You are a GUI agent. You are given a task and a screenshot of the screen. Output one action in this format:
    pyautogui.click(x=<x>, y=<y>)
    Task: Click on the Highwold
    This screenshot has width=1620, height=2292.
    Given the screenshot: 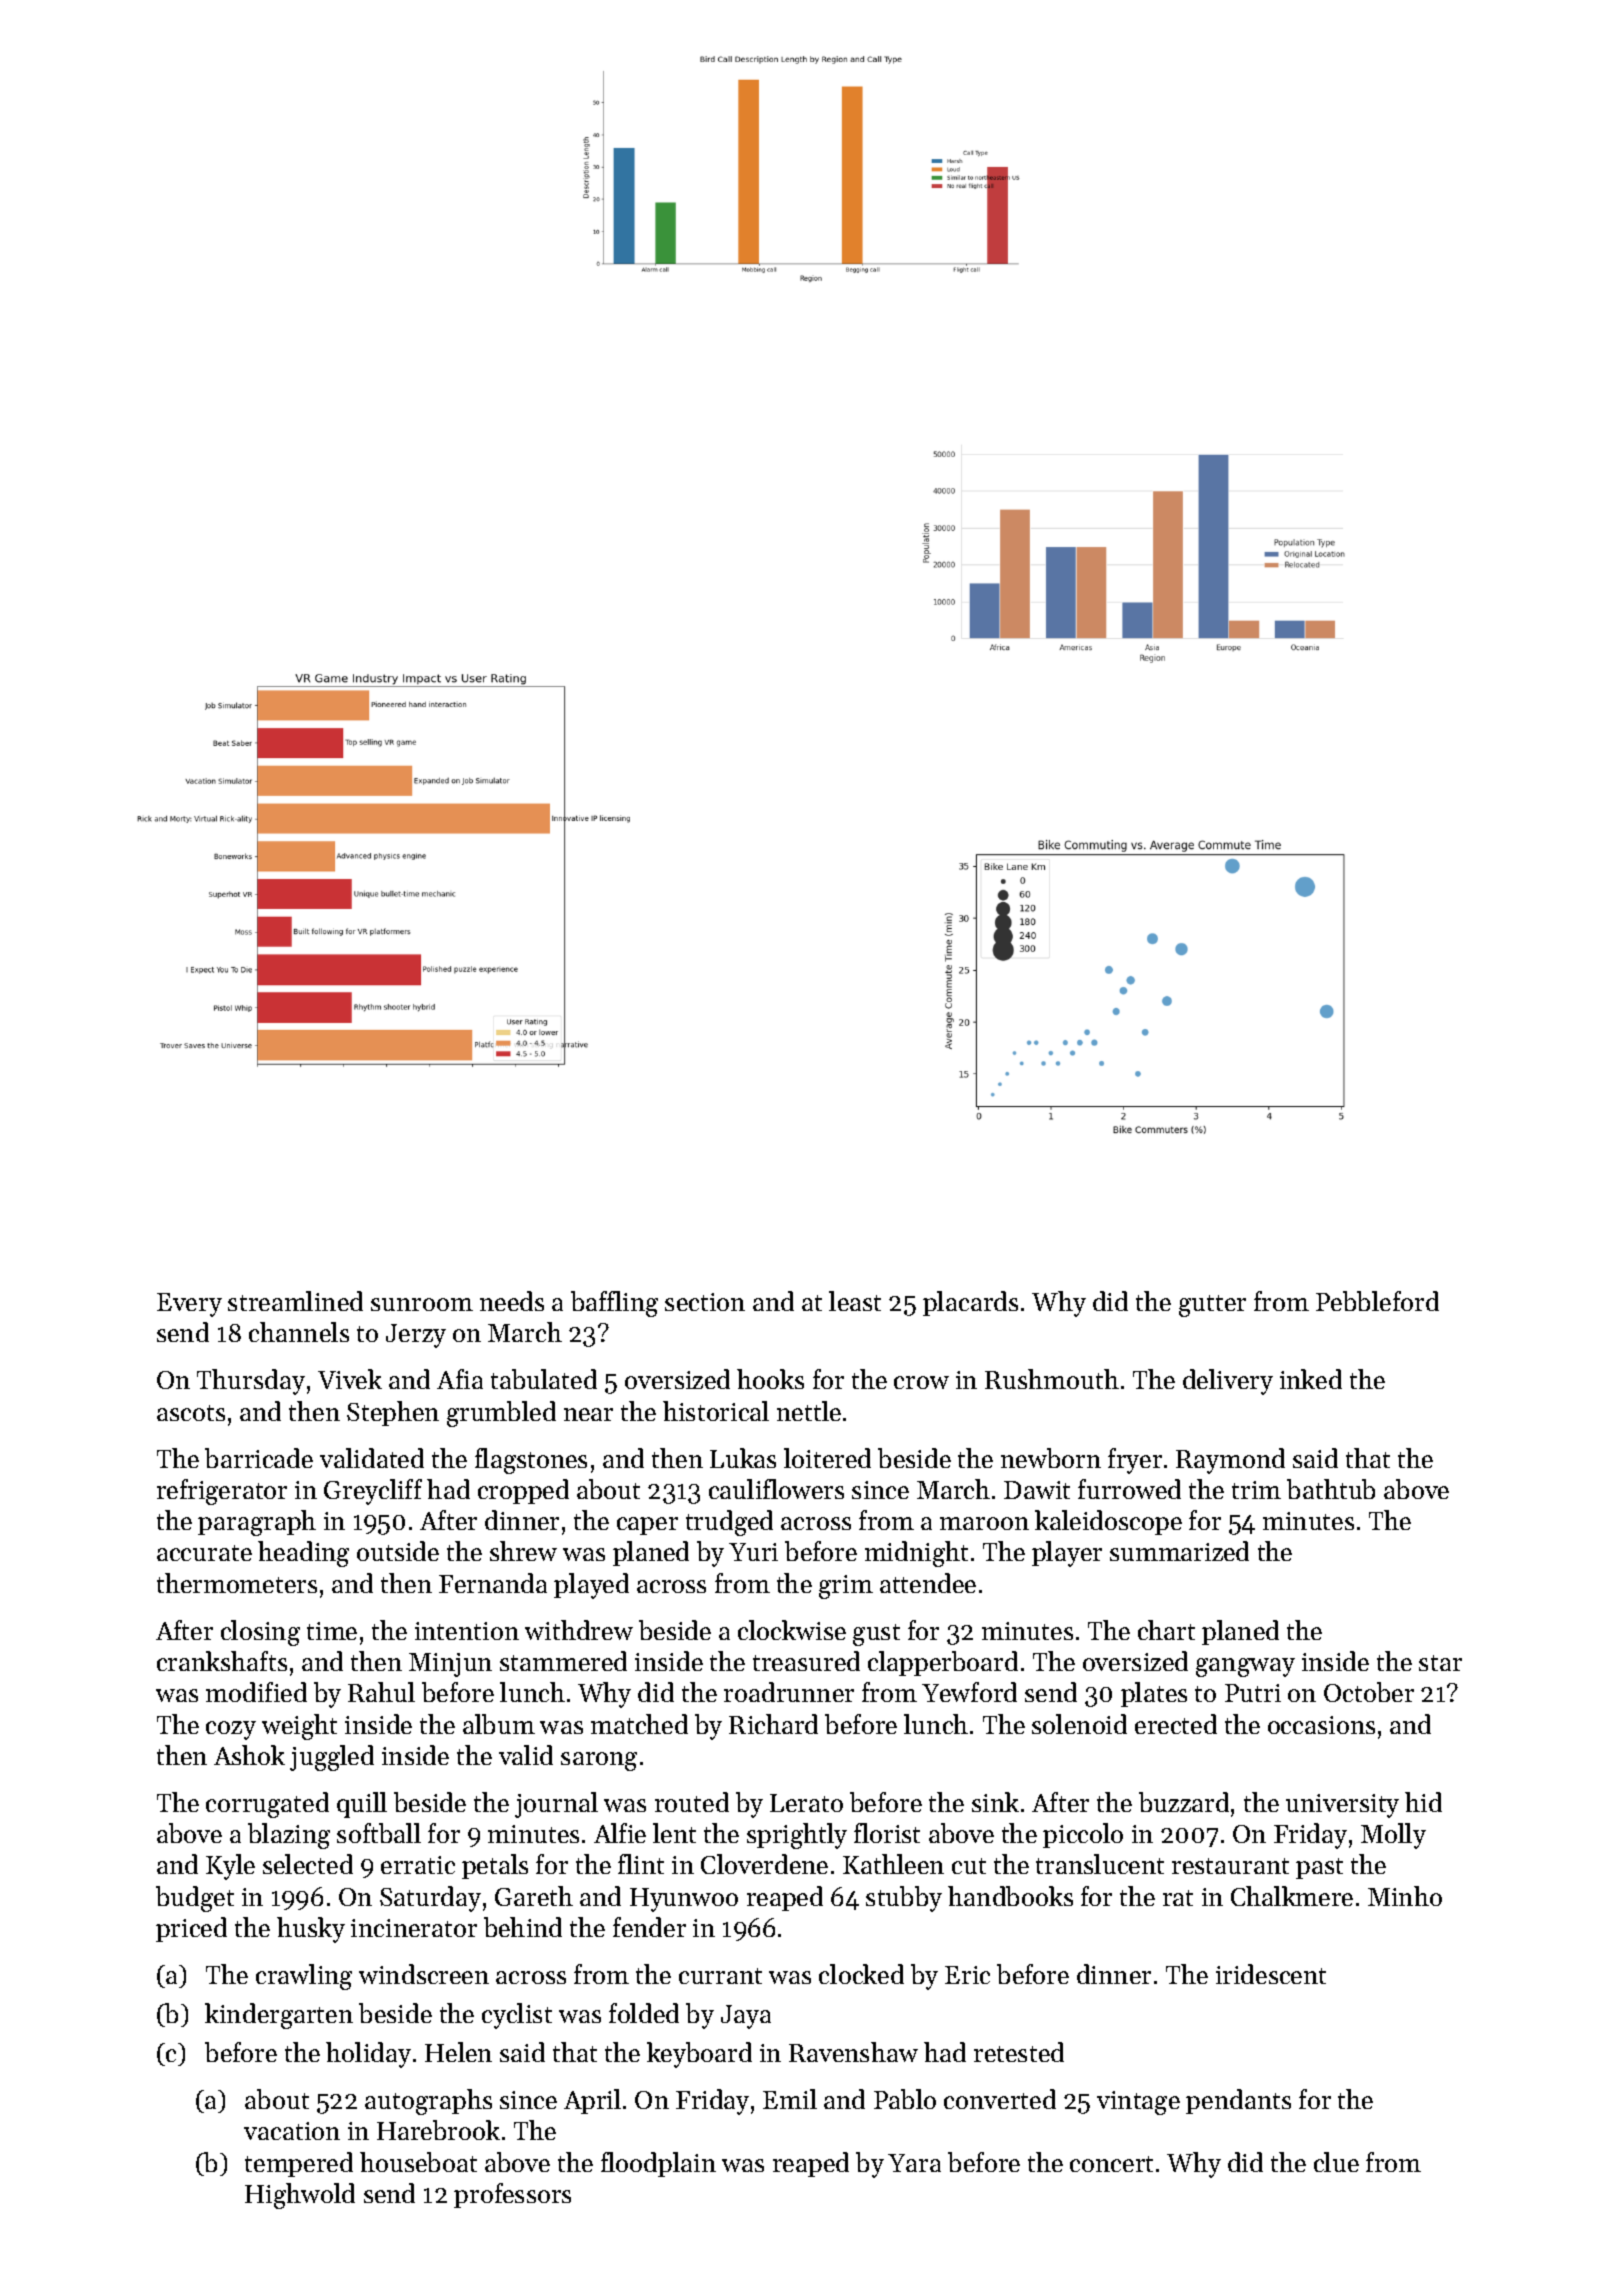 What is the action you would take?
    pyautogui.click(x=300, y=2196)
